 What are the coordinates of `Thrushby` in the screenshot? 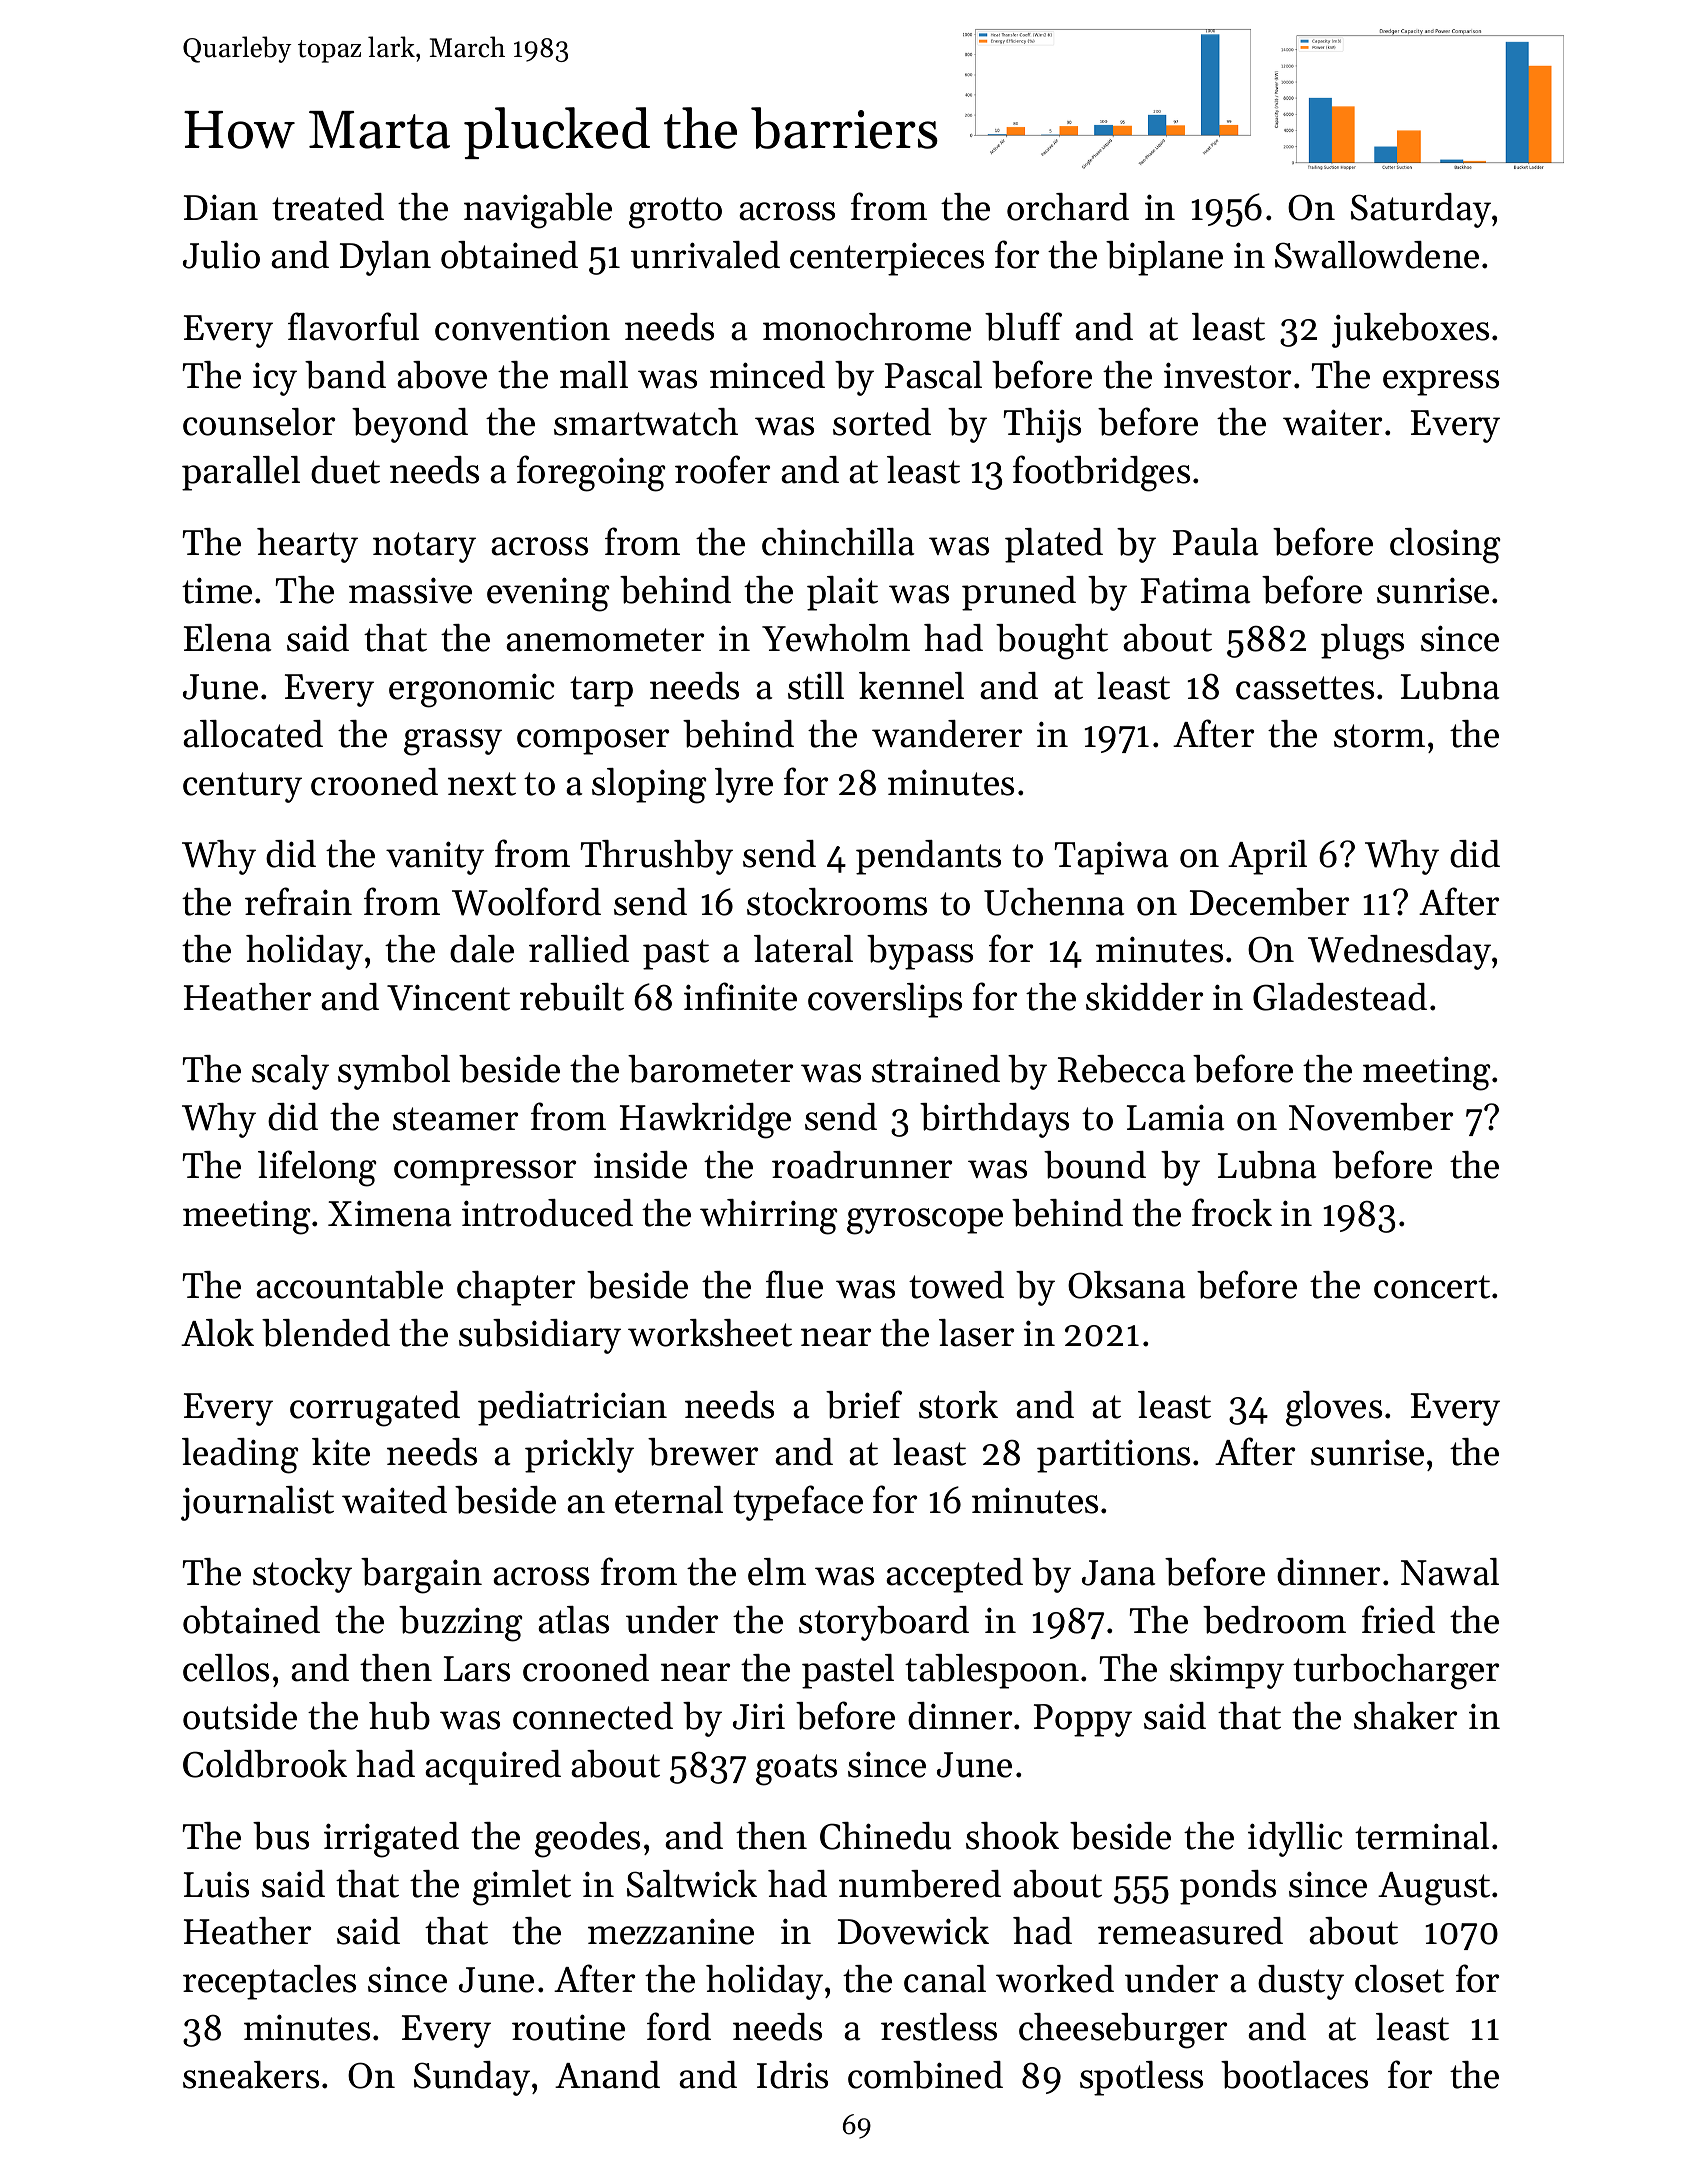 It's located at (656, 857).
